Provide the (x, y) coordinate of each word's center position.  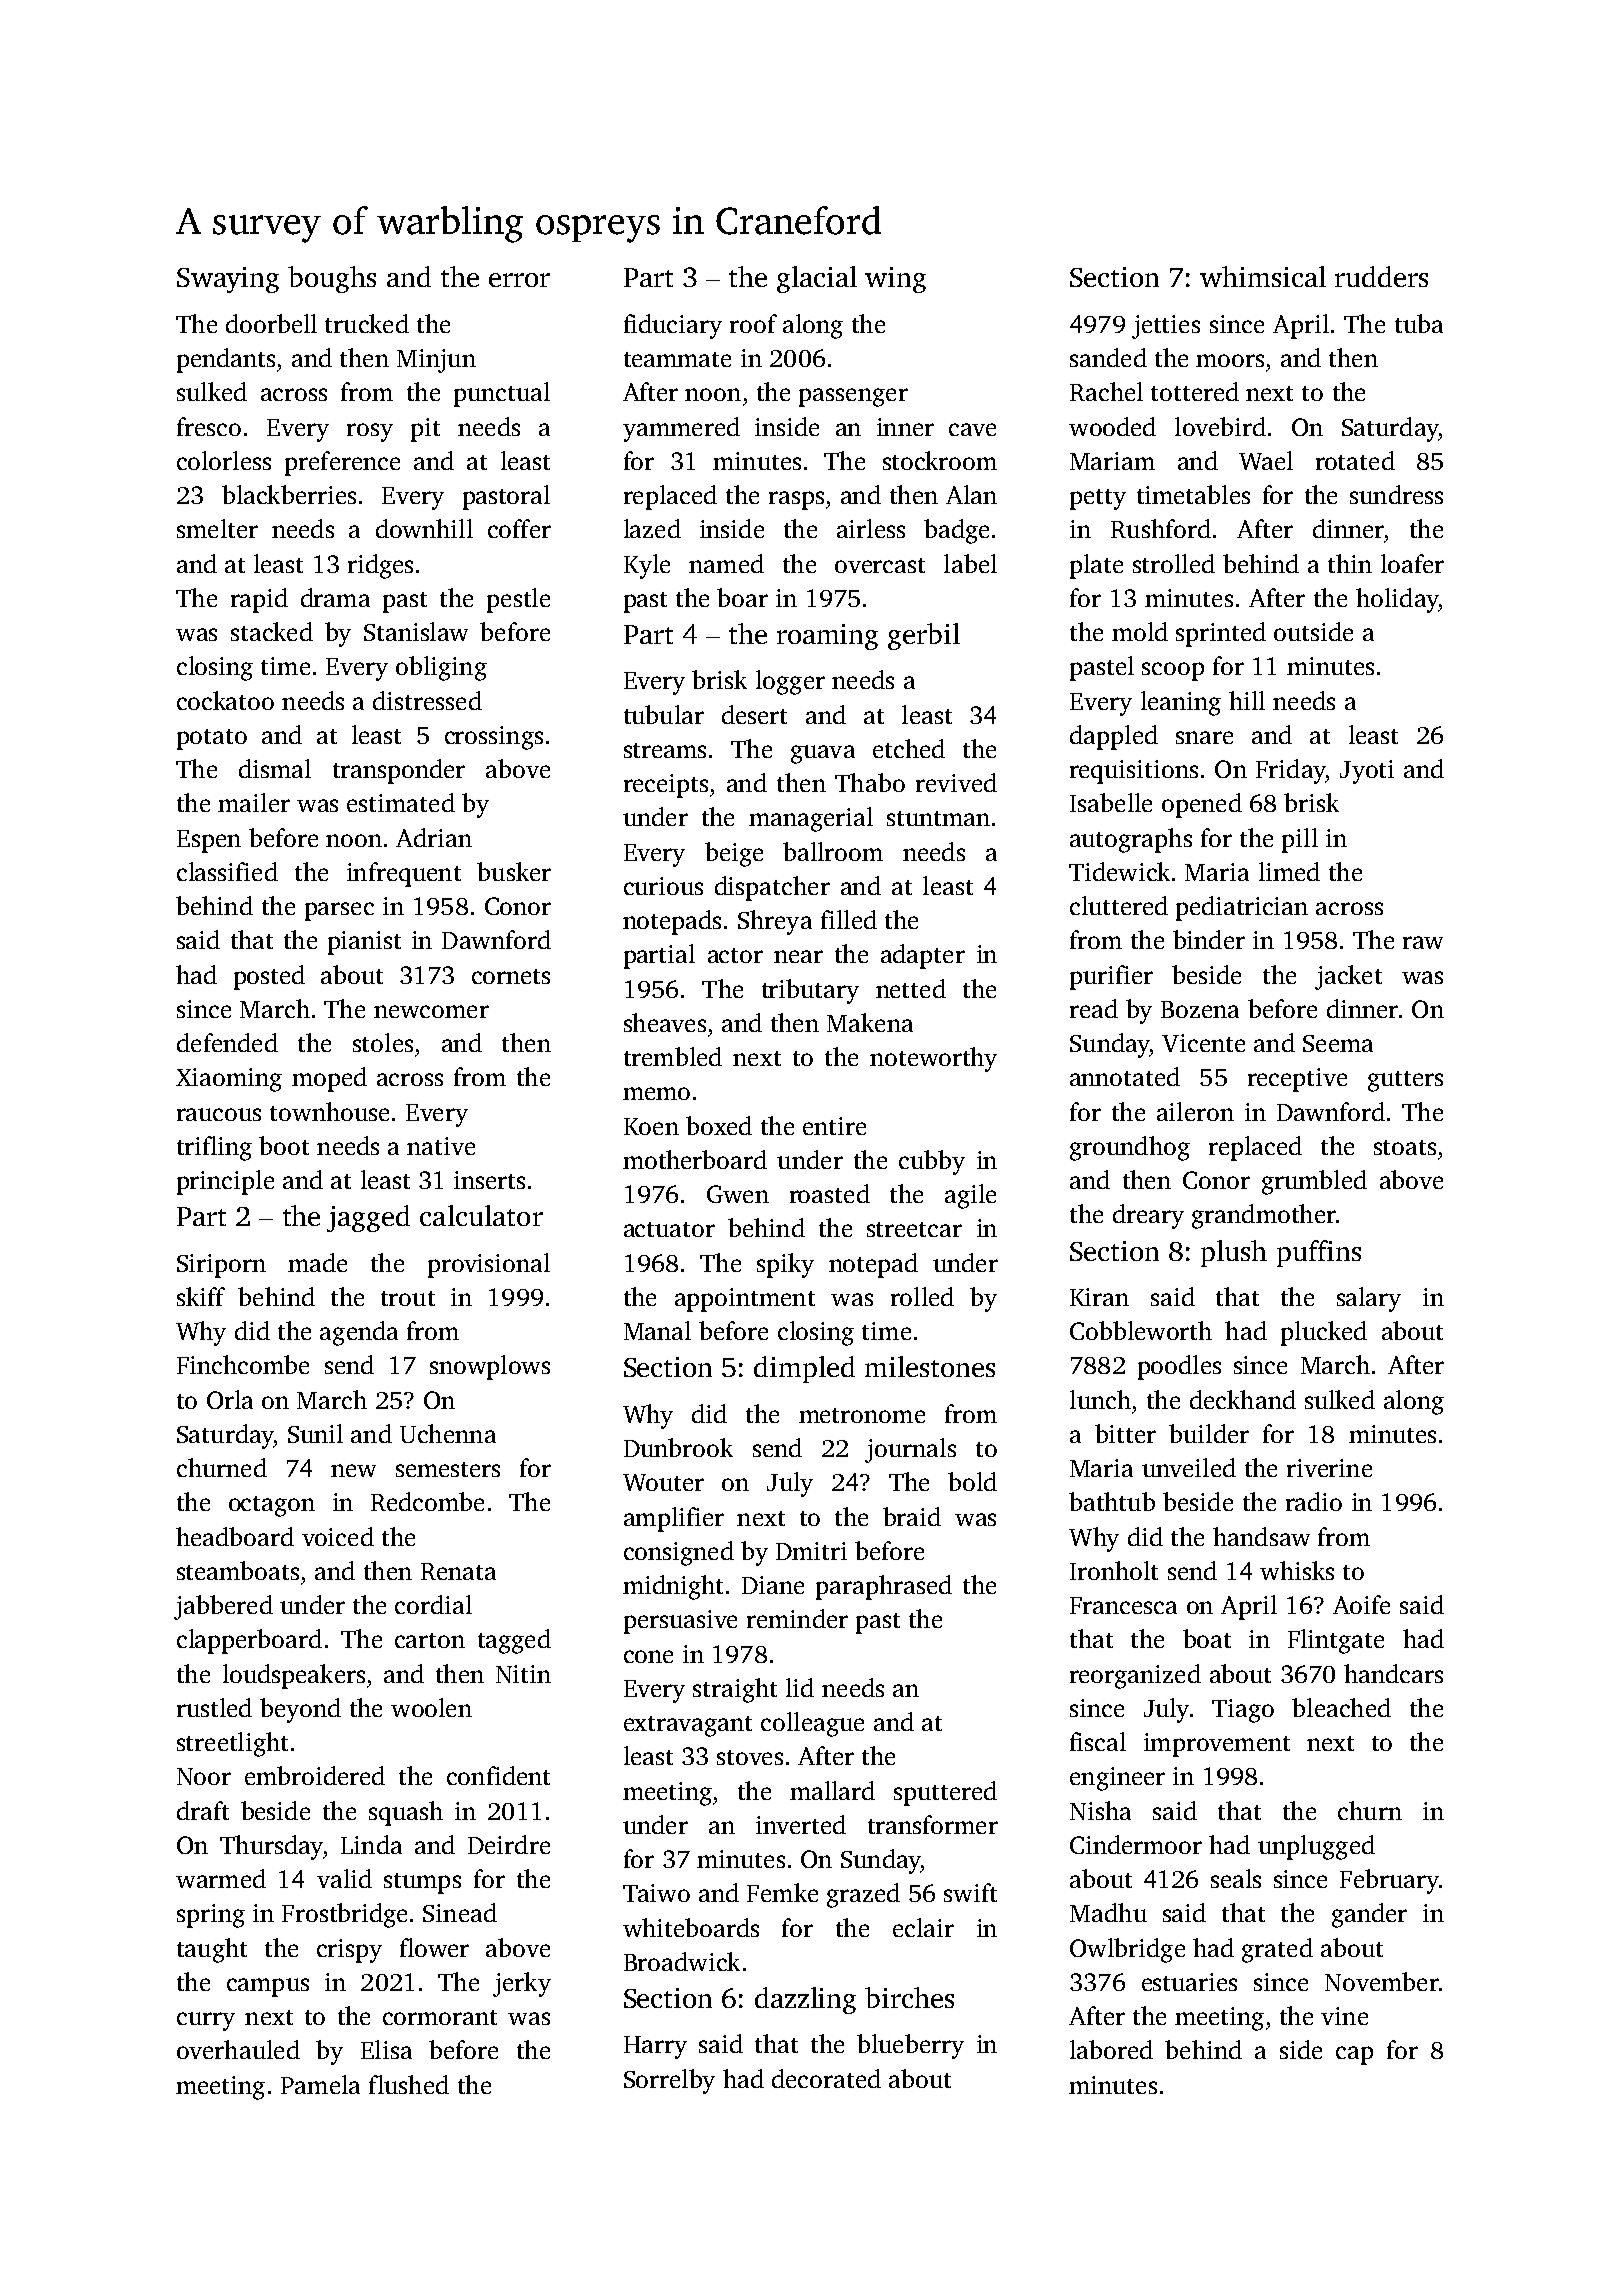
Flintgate (1336, 1641)
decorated (826, 2078)
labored (1111, 2049)
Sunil (315, 1433)
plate (1096, 566)
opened (1202, 805)
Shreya (775, 922)
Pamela (320, 2084)
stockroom (940, 460)
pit (425, 430)
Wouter (663, 1482)
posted (269, 977)
